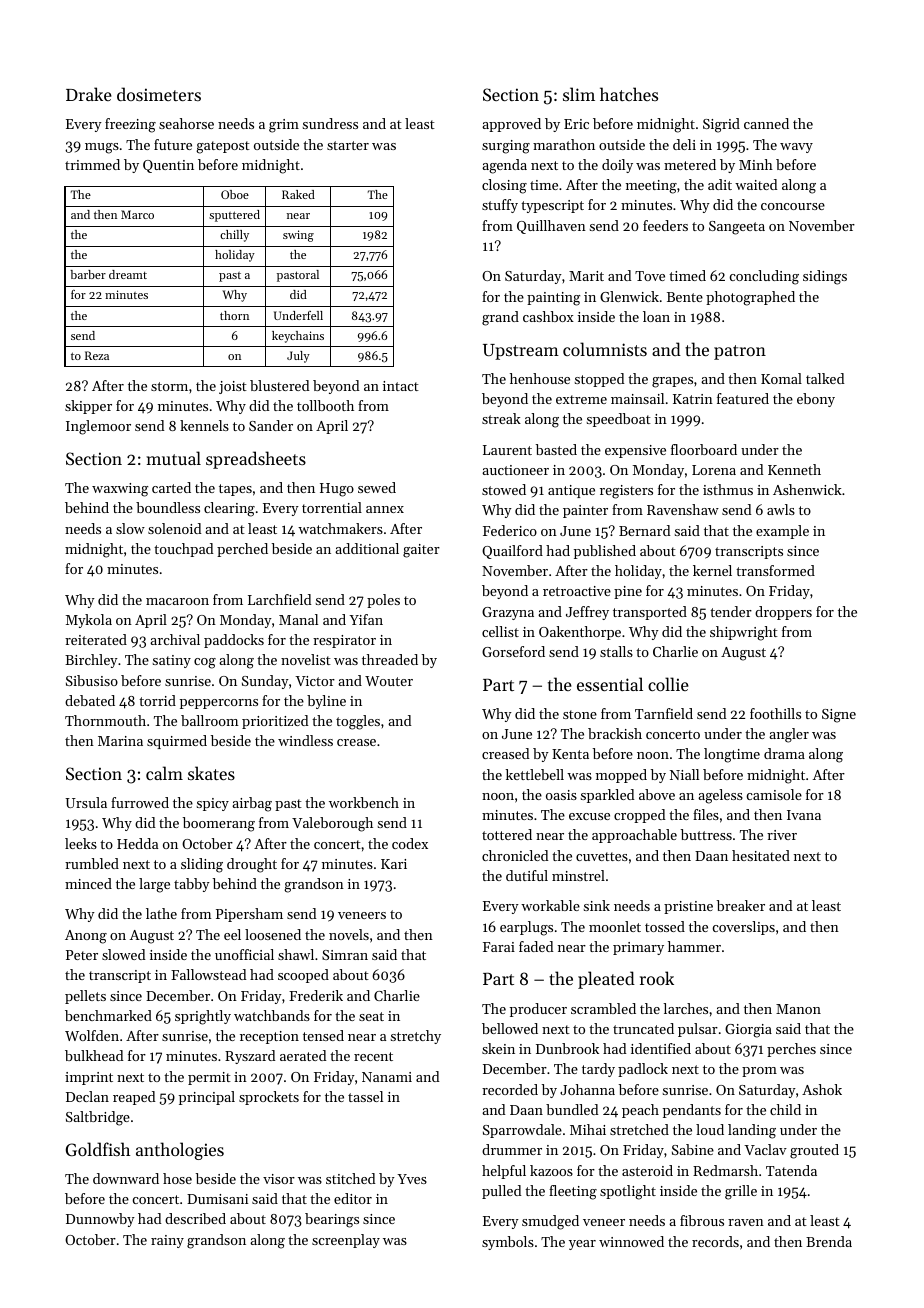 This document has width=924, height=1308. Describe the element at coordinates (829, 1241) in the document. I see `Brenda` at that location.
